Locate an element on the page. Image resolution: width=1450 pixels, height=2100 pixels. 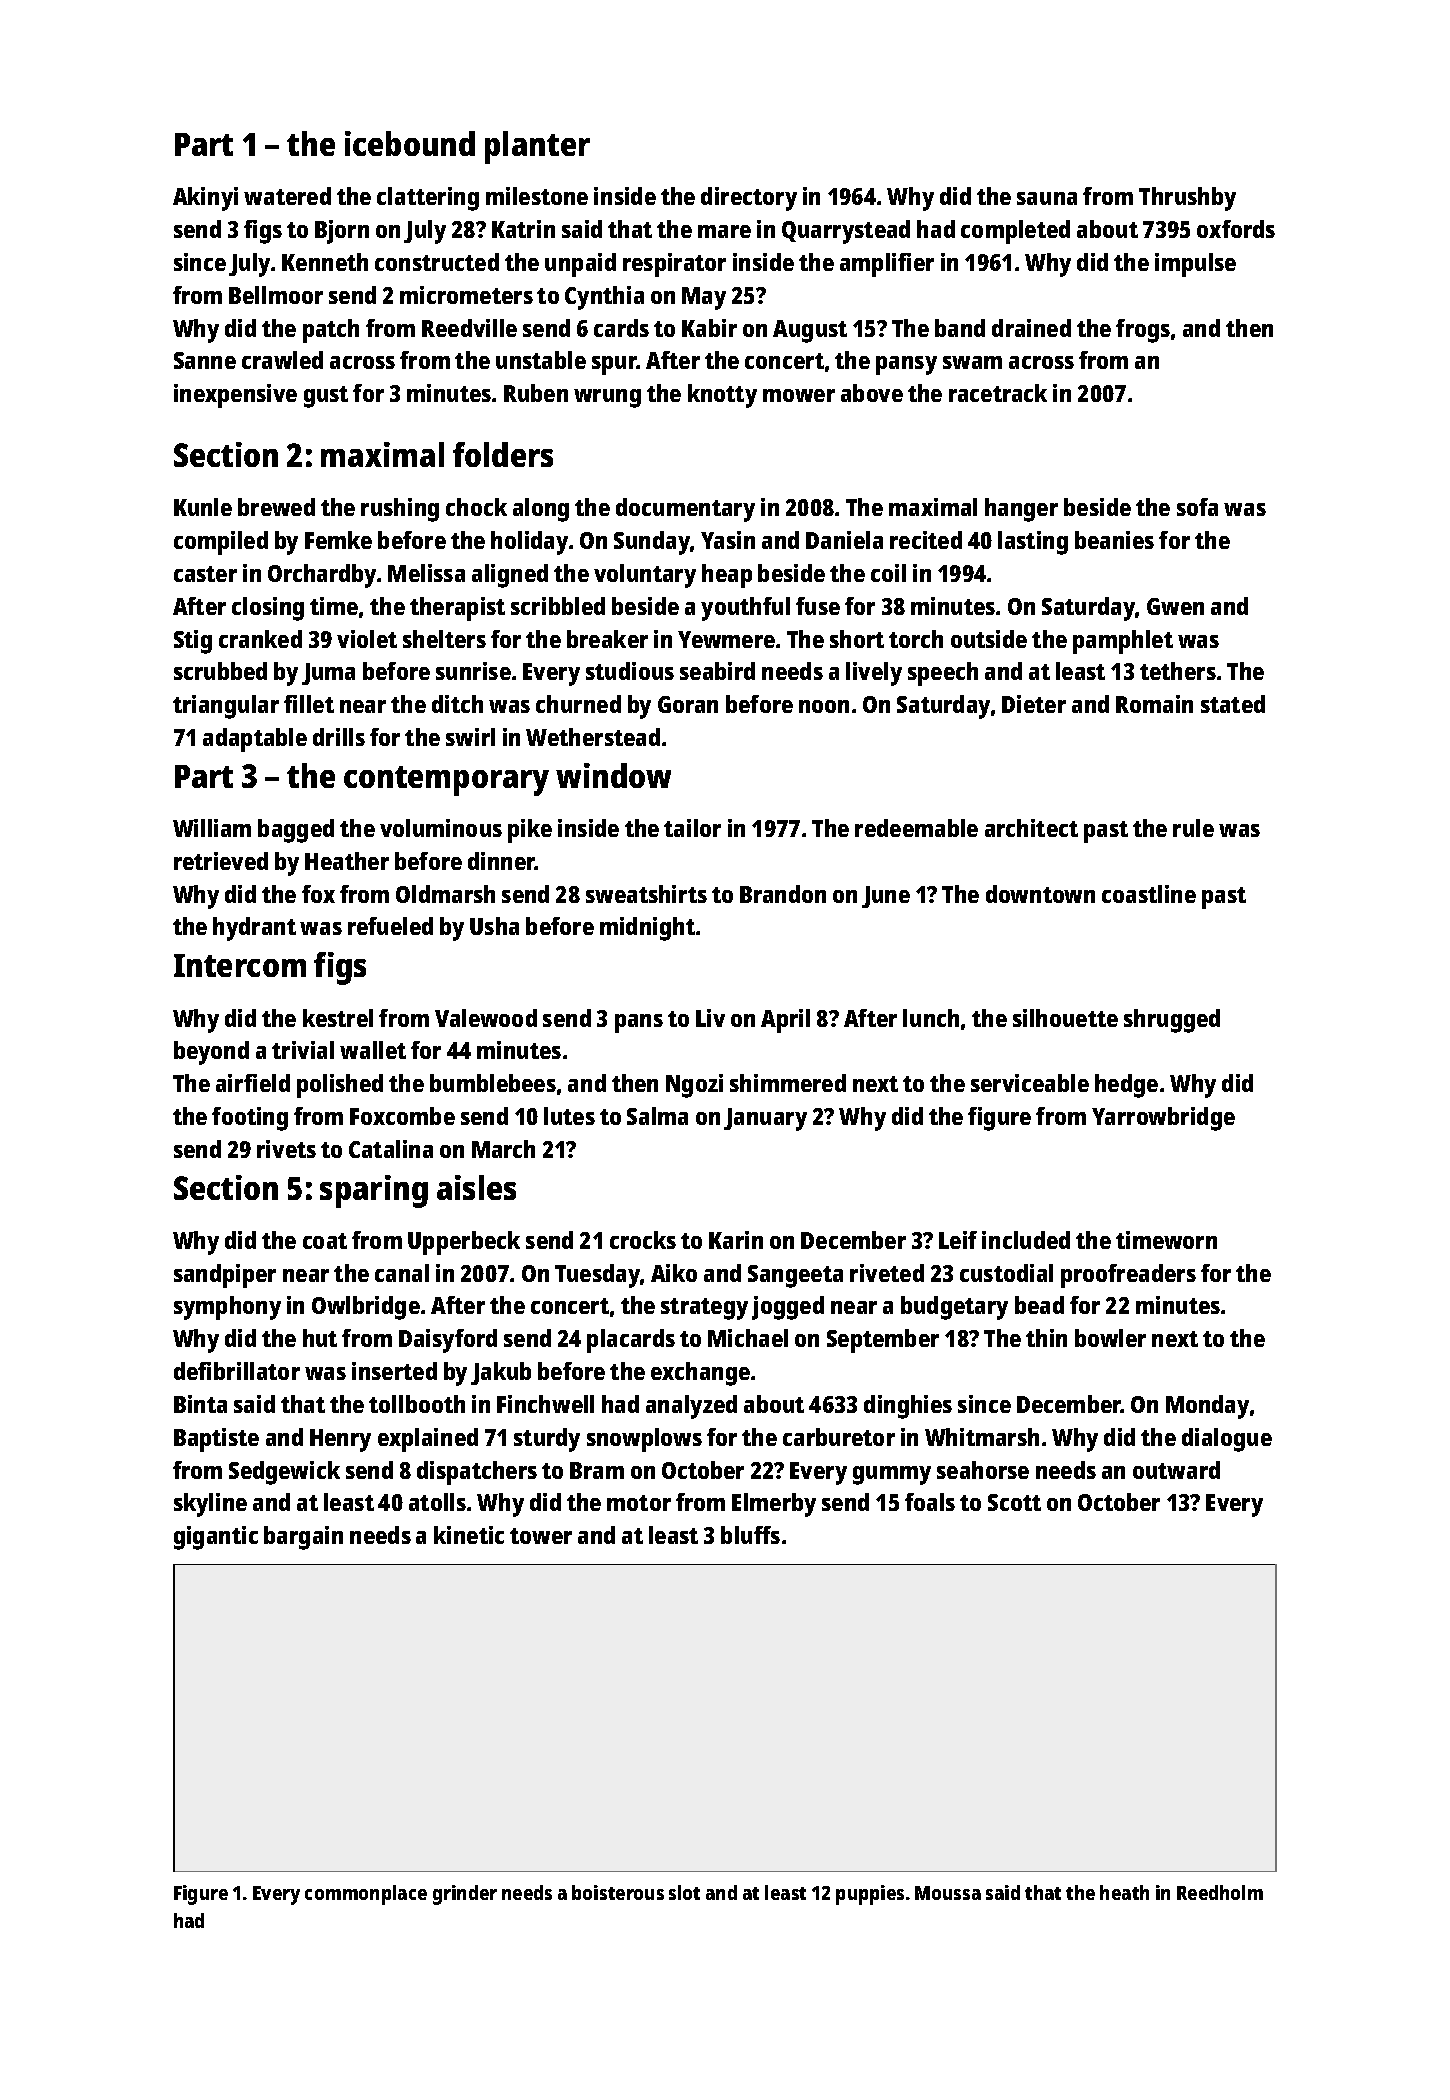
icebound is located at coordinates (410, 143).
